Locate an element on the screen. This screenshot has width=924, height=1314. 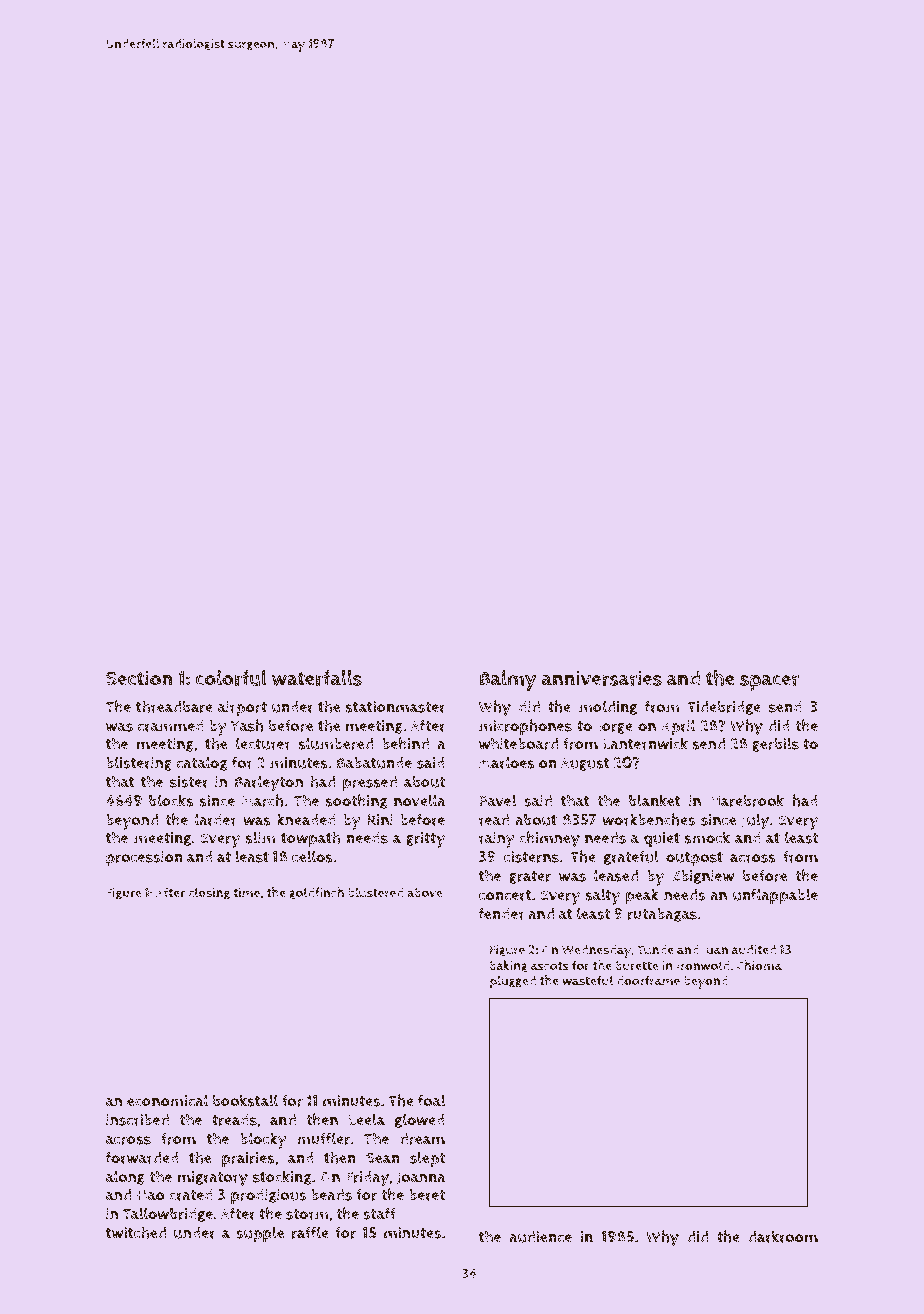
microphones is located at coordinates (525, 727).
